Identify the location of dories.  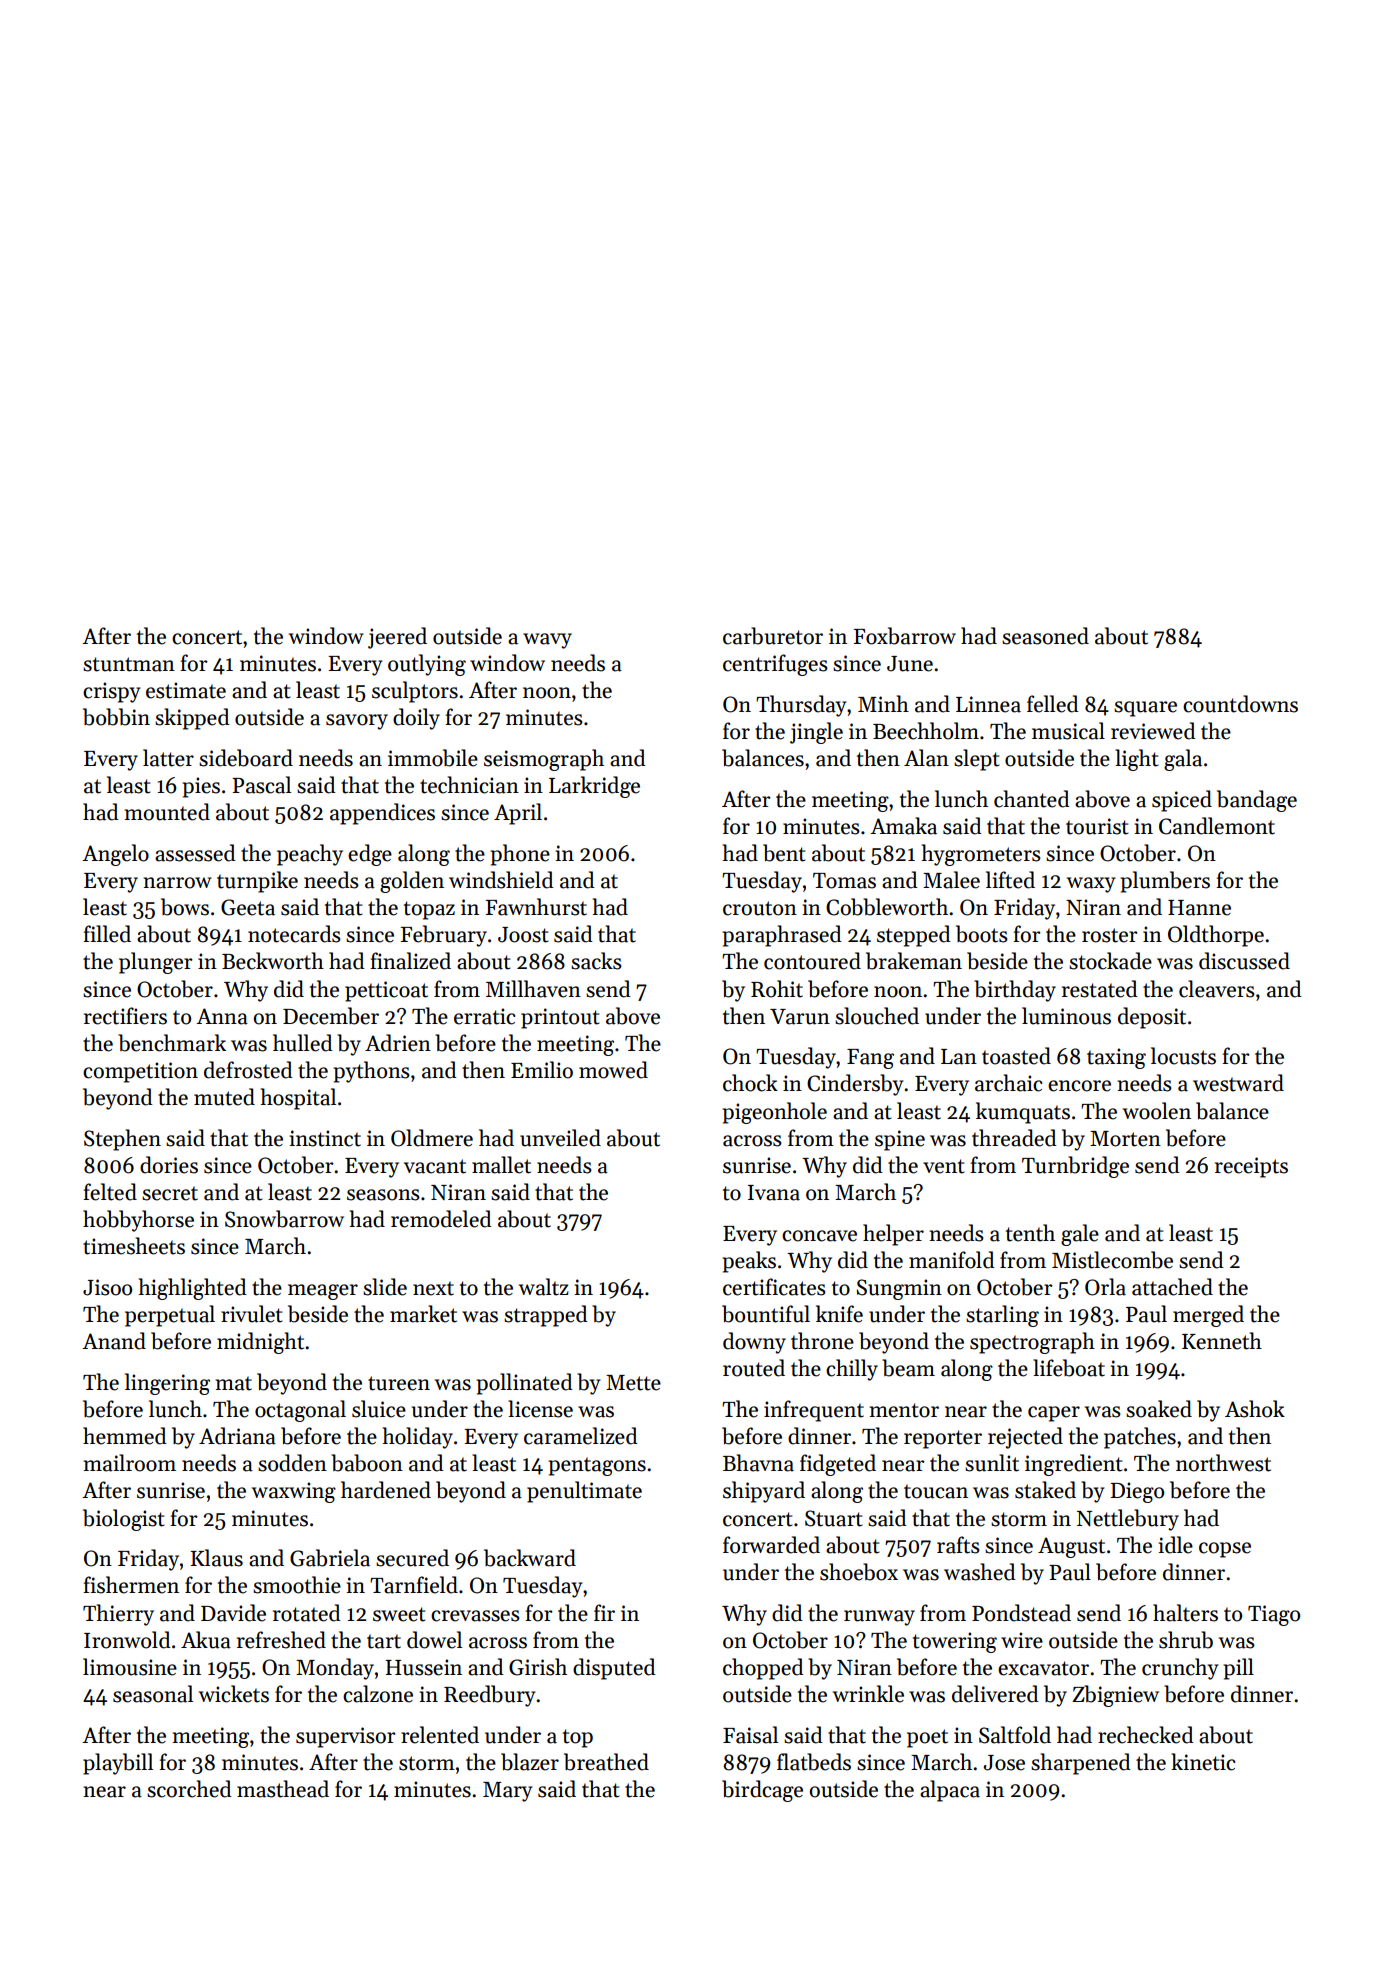
(169, 1165).
